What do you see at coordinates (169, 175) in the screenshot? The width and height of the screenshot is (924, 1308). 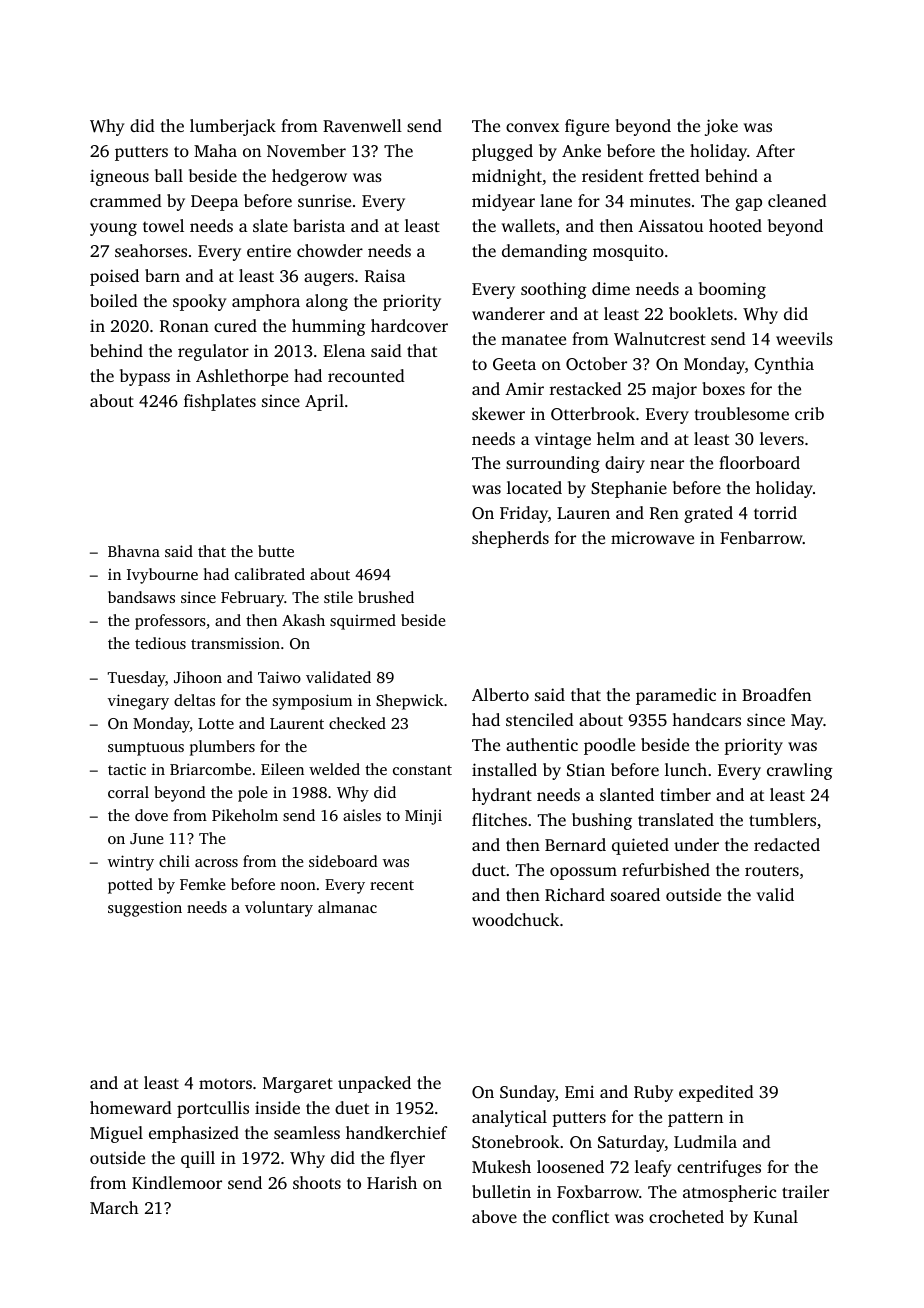 I see `ball` at bounding box center [169, 175].
